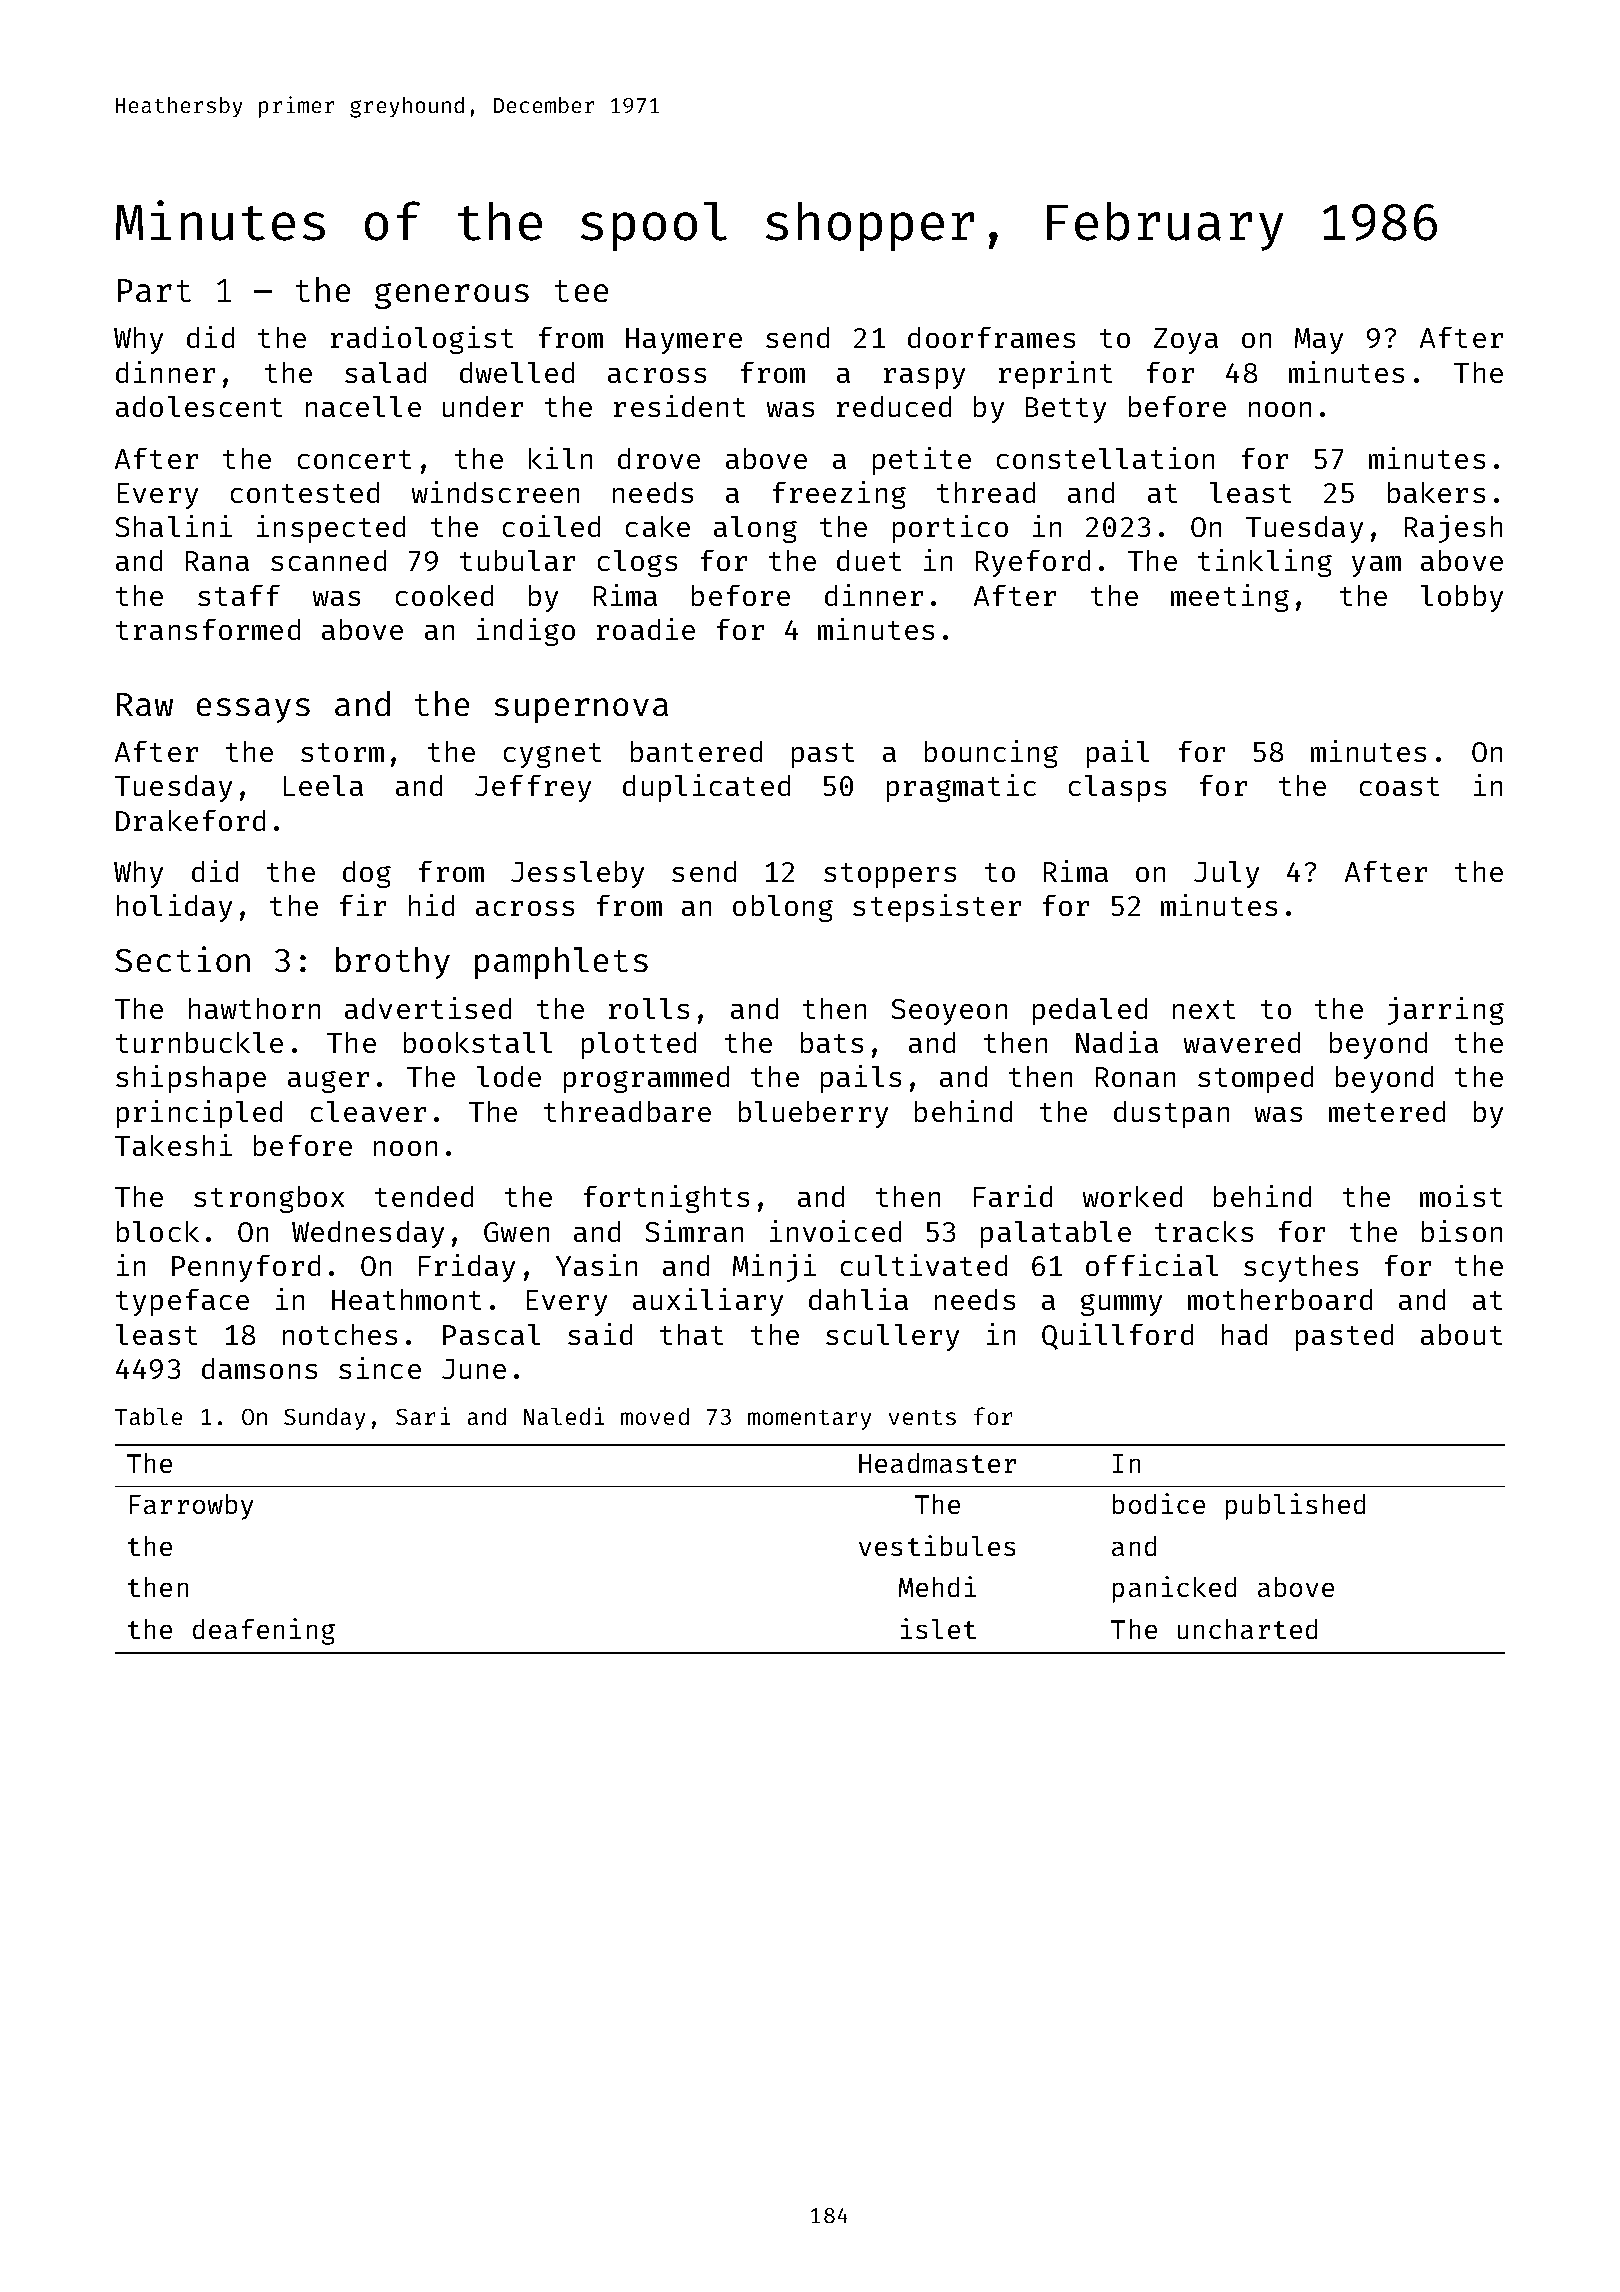 The width and height of the document is (1620, 2292). Describe the element at coordinates (191, 1507) in the document. I see `Farrowby` at that location.
